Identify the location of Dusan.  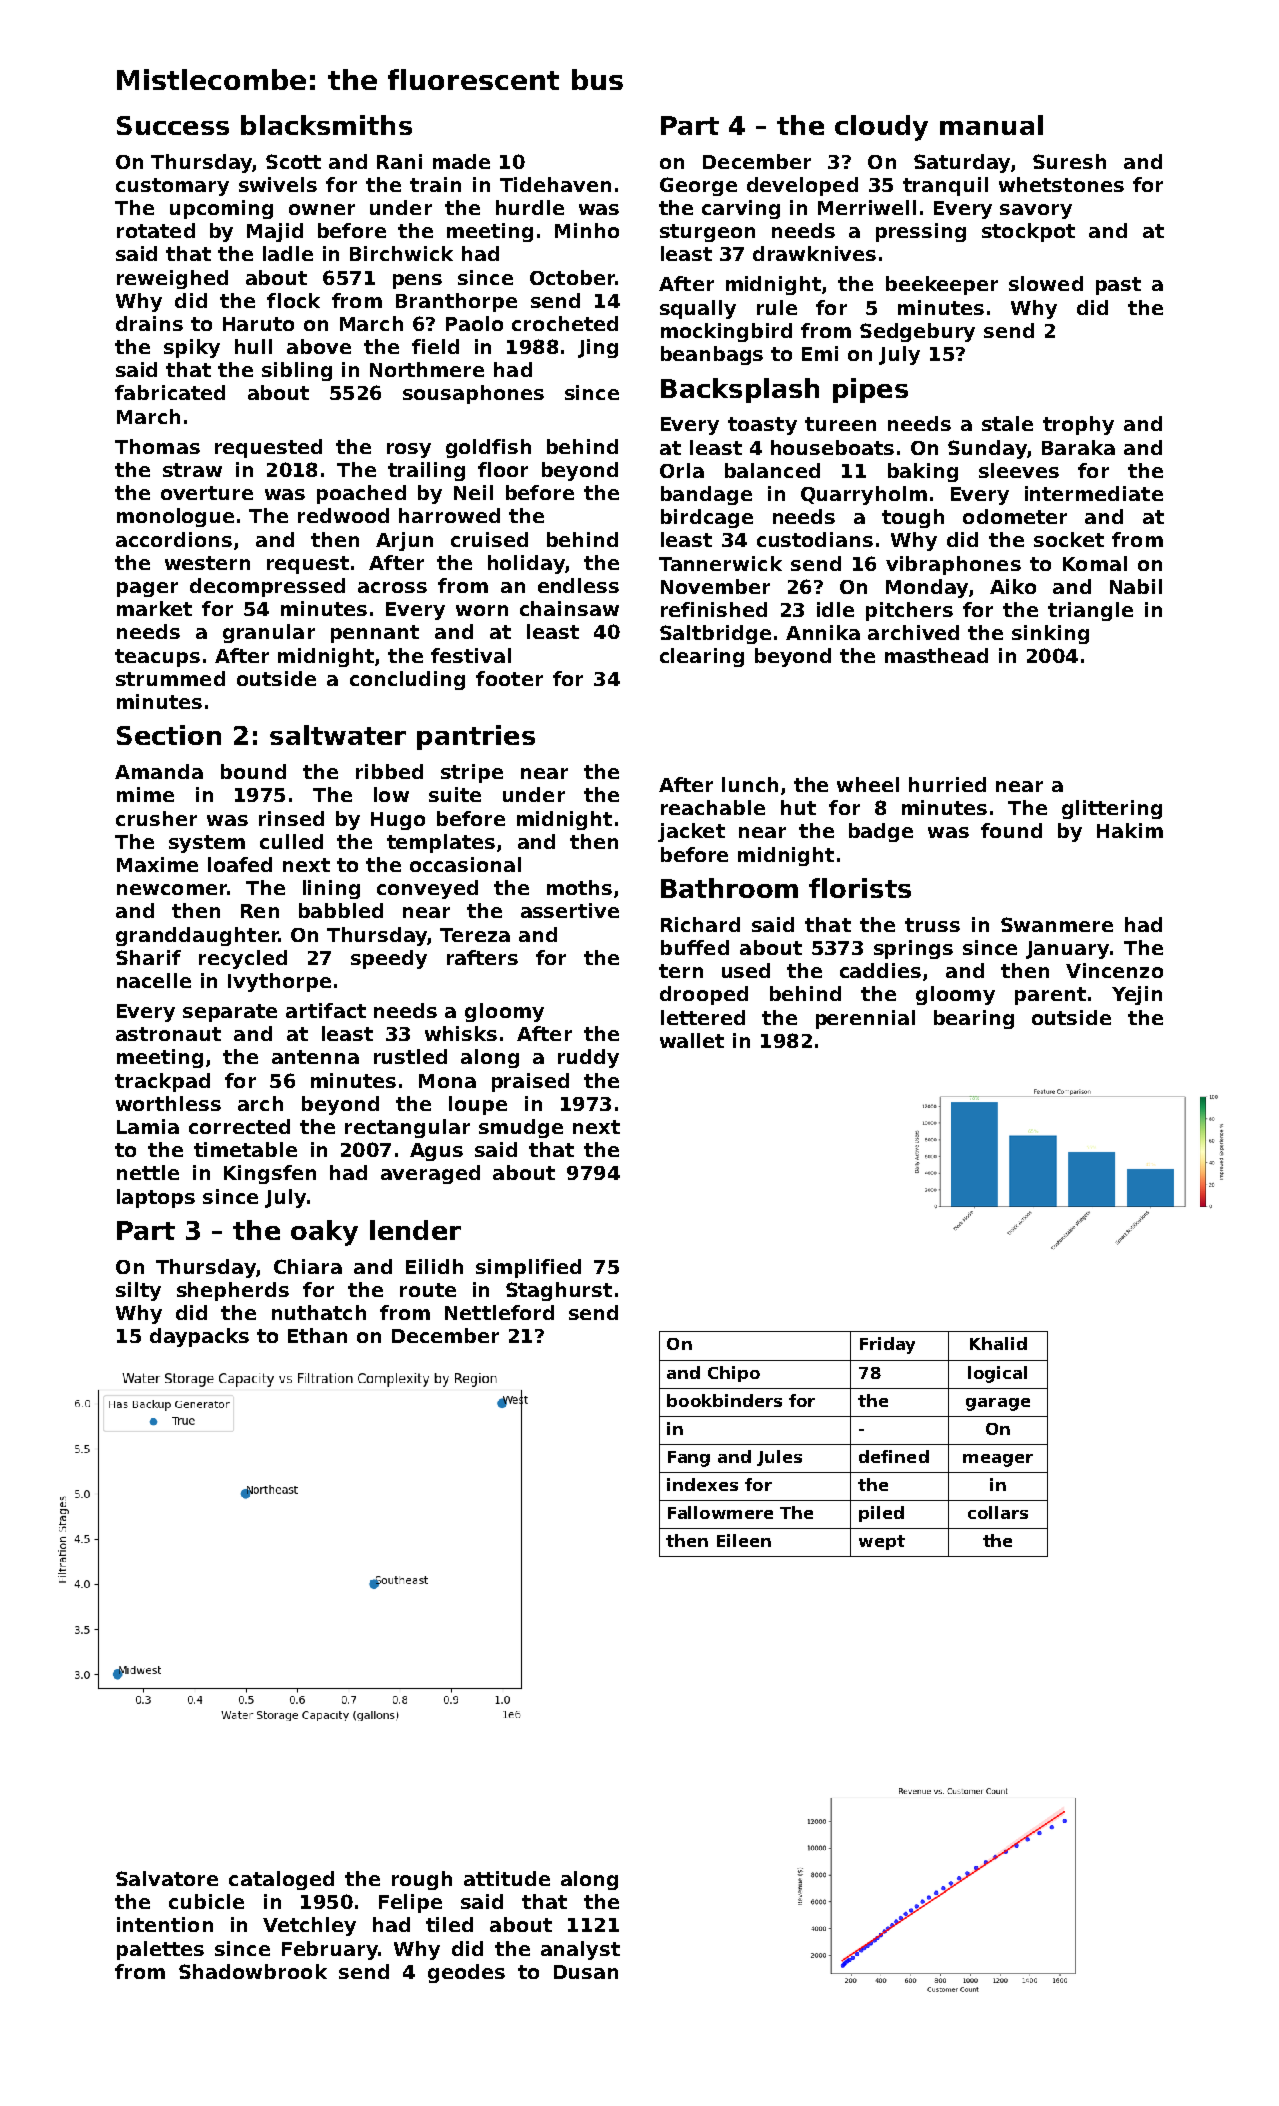
(586, 1972).
